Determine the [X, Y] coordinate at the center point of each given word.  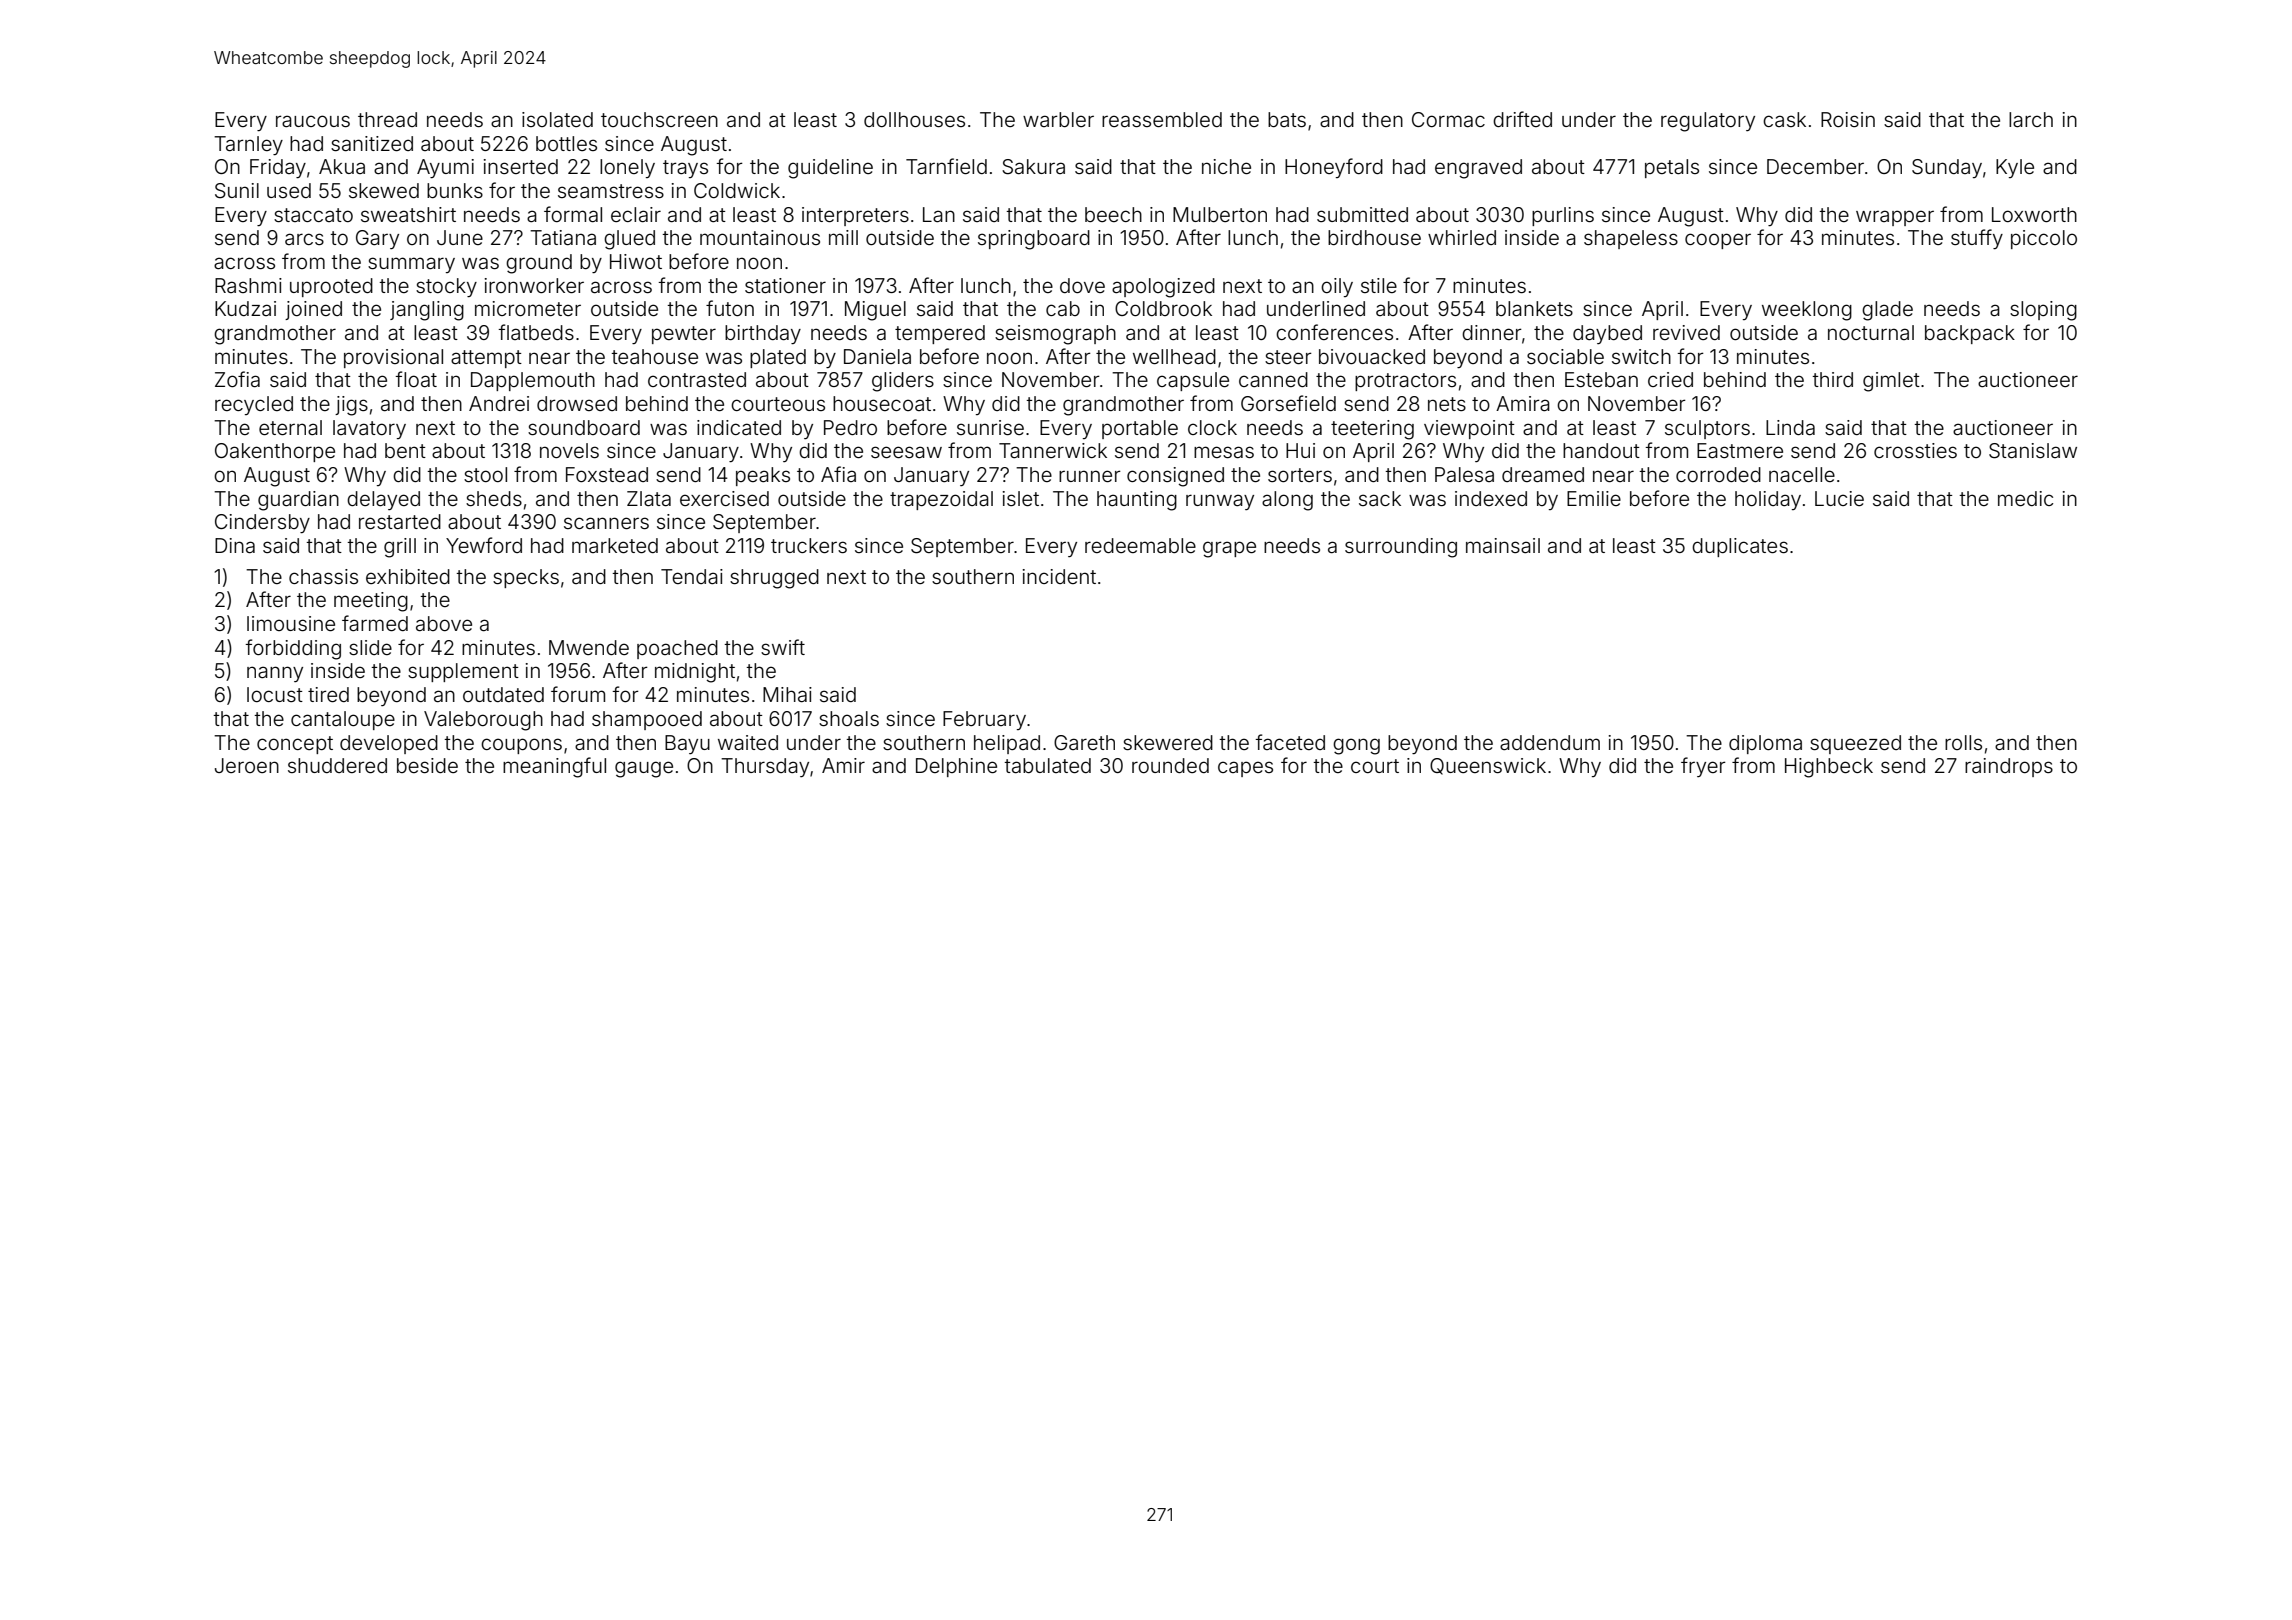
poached [677, 649]
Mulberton [1220, 214]
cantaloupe [343, 720]
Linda [1790, 427]
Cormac [1448, 119]
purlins [1563, 216]
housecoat [882, 403]
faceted [1290, 742]
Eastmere [1740, 450]
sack [1380, 498]
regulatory [1708, 122]
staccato [313, 215]
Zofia [237, 379]
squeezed [1855, 744]
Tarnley [248, 145]
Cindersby [262, 523]
